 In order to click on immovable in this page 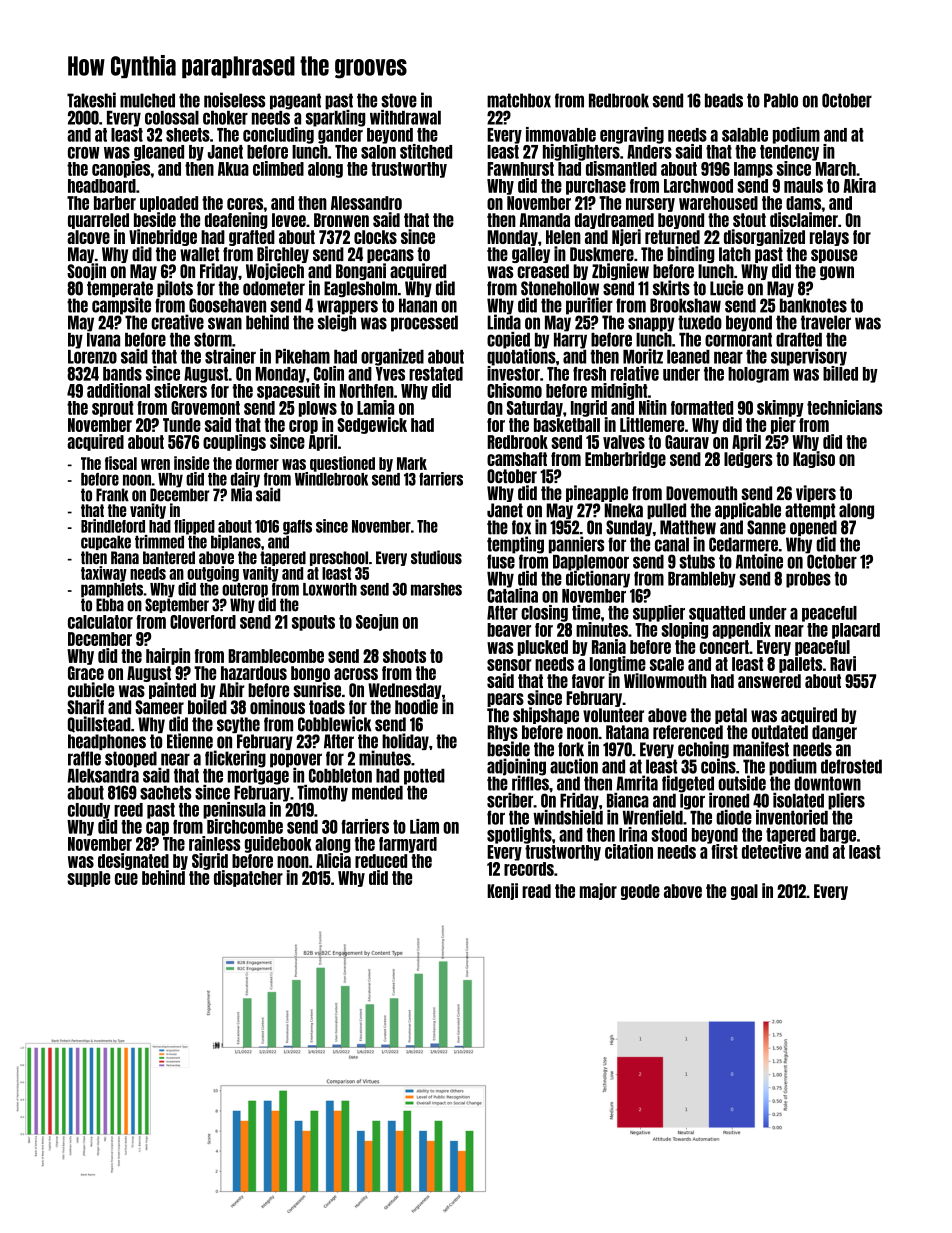, I will do `click(561, 134)`.
